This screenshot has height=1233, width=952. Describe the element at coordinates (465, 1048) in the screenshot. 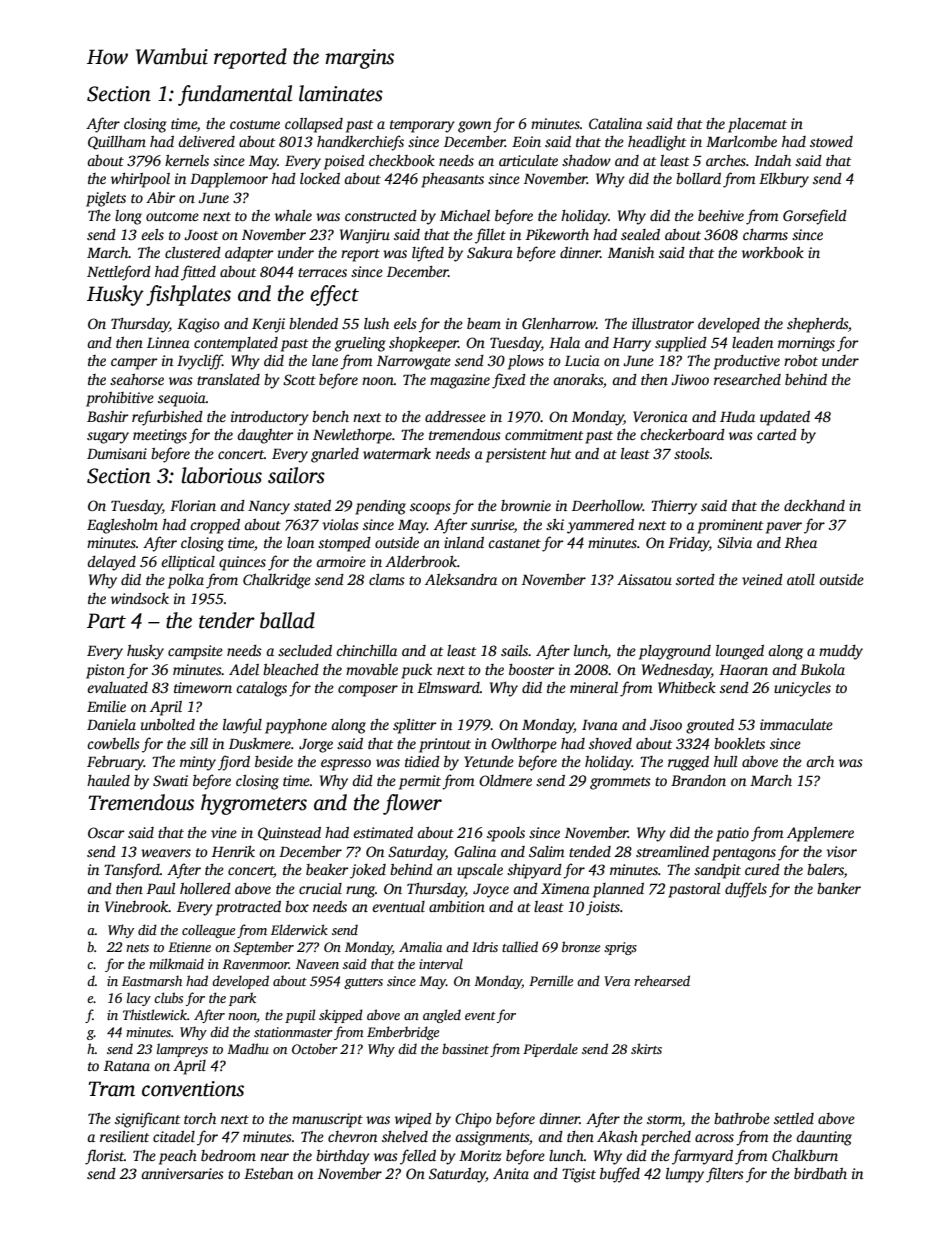

I see `bassinet` at that location.
